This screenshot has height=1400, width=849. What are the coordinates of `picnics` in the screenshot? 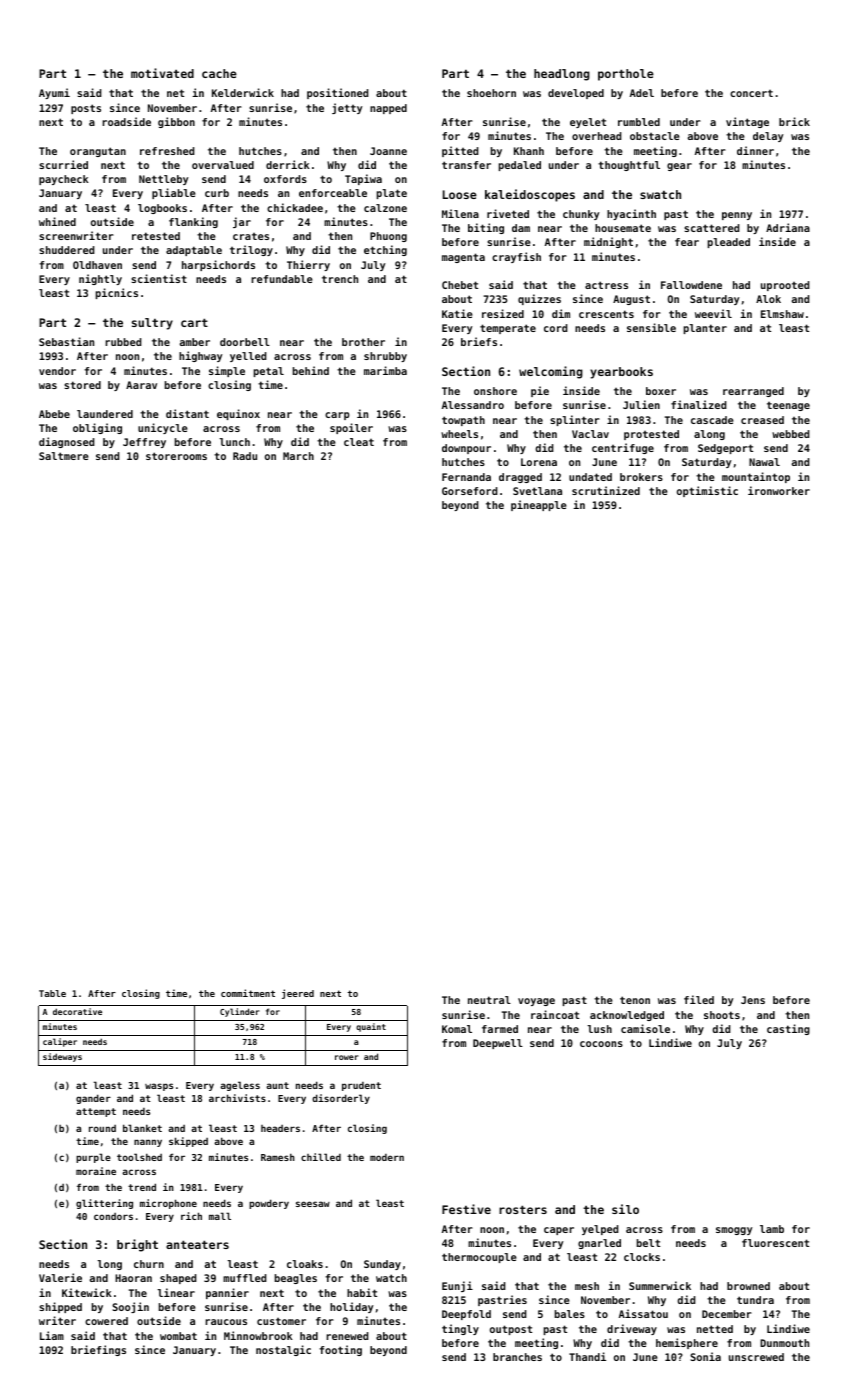 It's located at (117, 293).
